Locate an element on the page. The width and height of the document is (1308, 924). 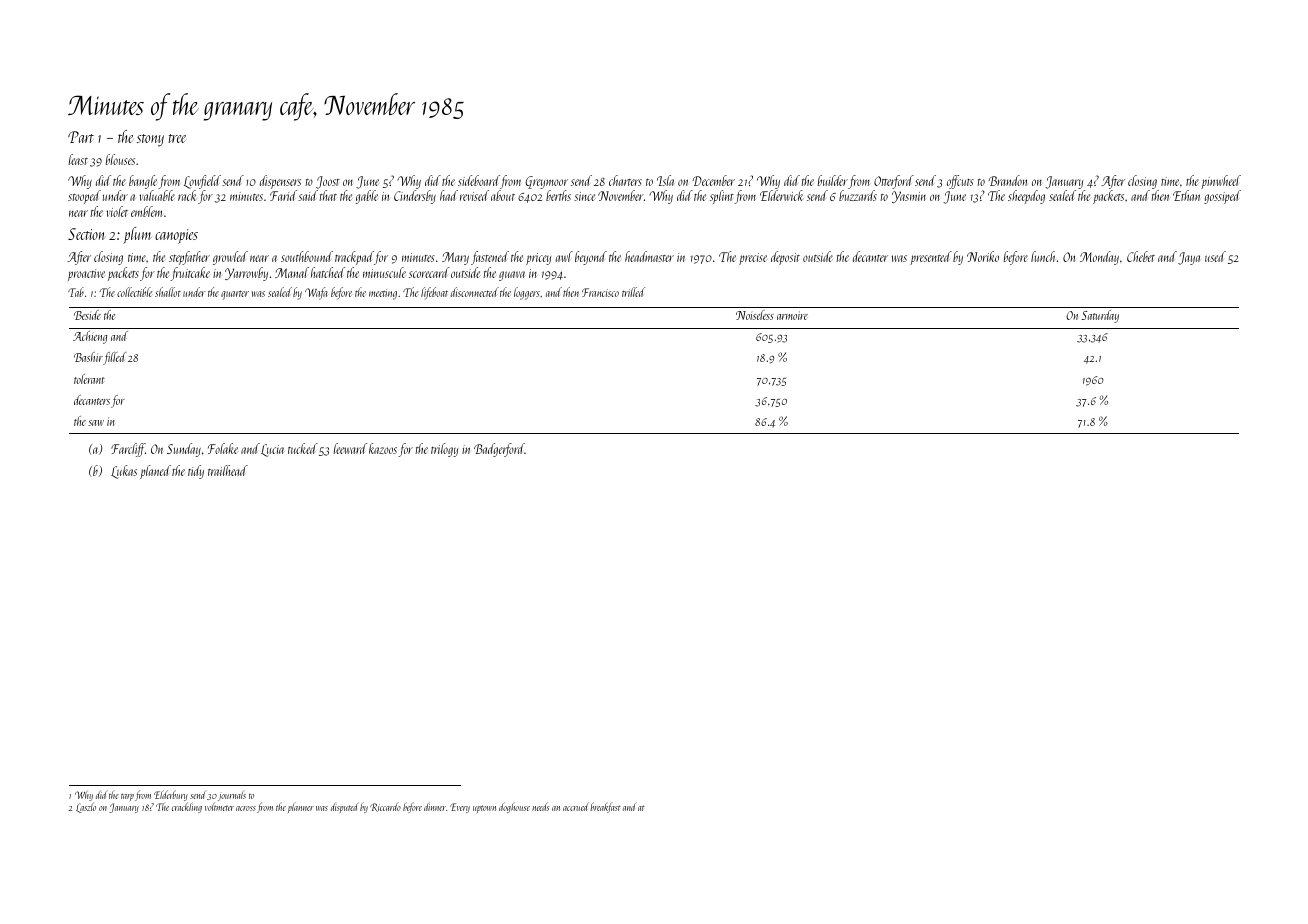
accrued is located at coordinates (575, 807).
